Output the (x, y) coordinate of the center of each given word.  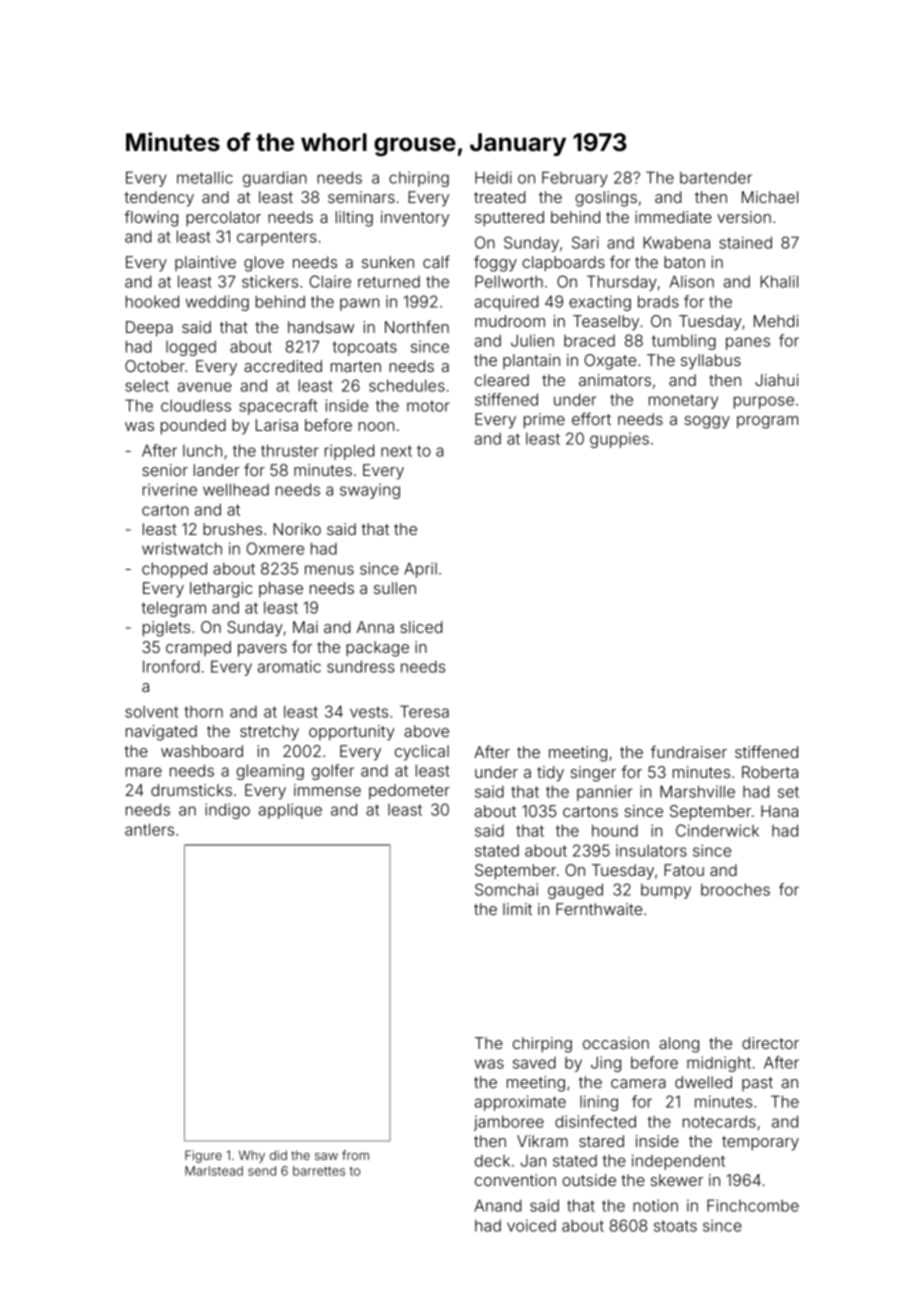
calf (436, 261)
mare (144, 772)
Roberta (770, 772)
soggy (707, 422)
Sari (585, 242)
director (770, 1043)
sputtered (509, 219)
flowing (151, 218)
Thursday (622, 283)
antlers (149, 829)
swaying (370, 491)
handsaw (321, 327)
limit (517, 909)
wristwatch (182, 548)
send (262, 1171)
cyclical (422, 753)
